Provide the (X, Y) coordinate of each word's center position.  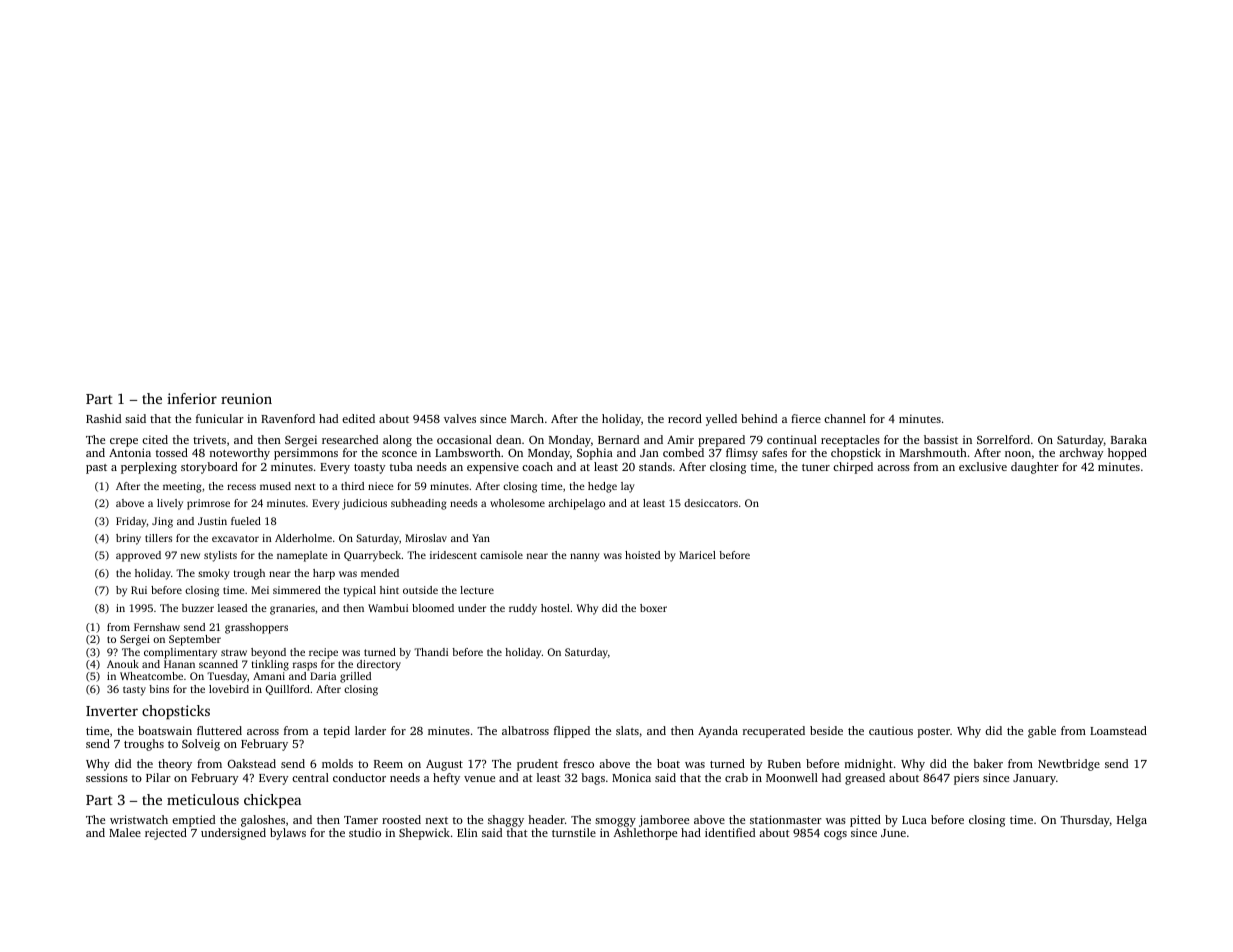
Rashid (103, 418)
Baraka (1129, 439)
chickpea (272, 801)
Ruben (784, 763)
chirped (853, 468)
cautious (891, 730)
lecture (477, 590)
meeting (182, 487)
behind (759, 418)
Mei (260, 590)
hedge (602, 487)
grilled (355, 677)
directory (379, 665)
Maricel (697, 555)
